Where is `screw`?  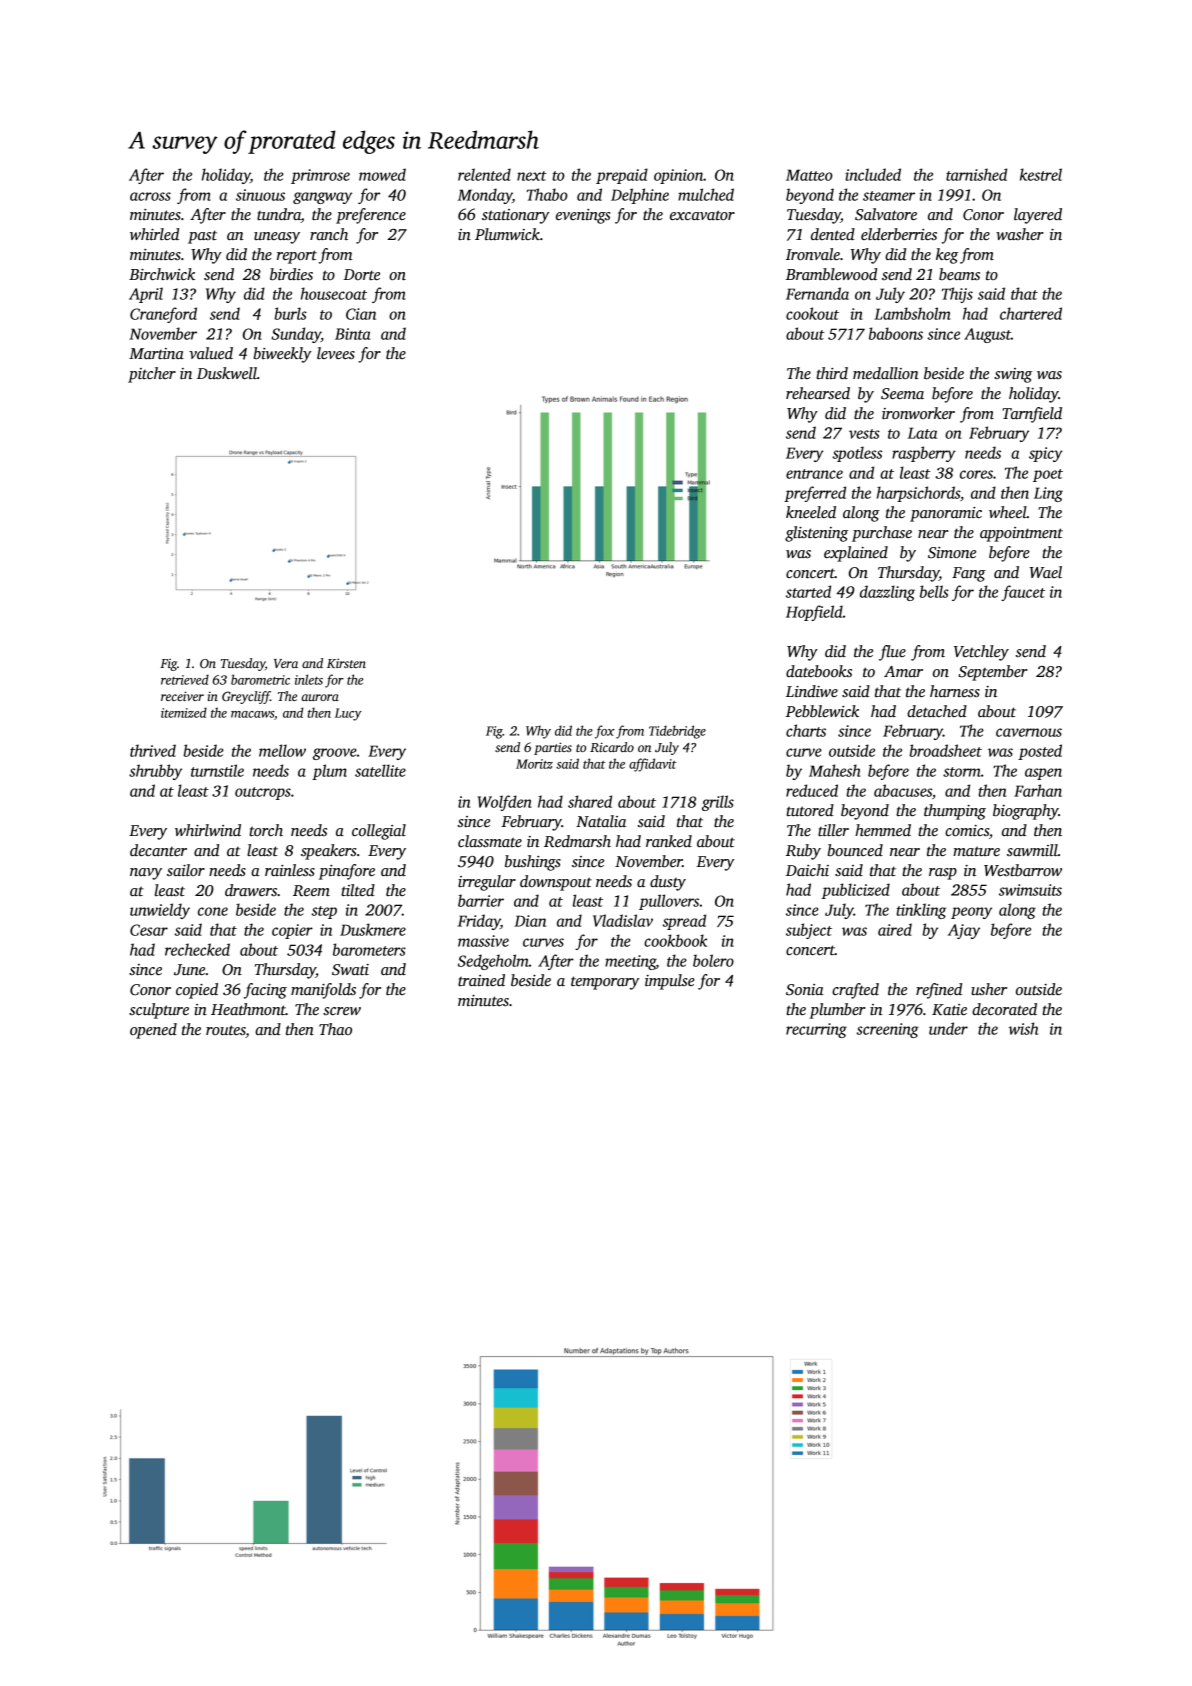 screw is located at coordinates (342, 1011).
